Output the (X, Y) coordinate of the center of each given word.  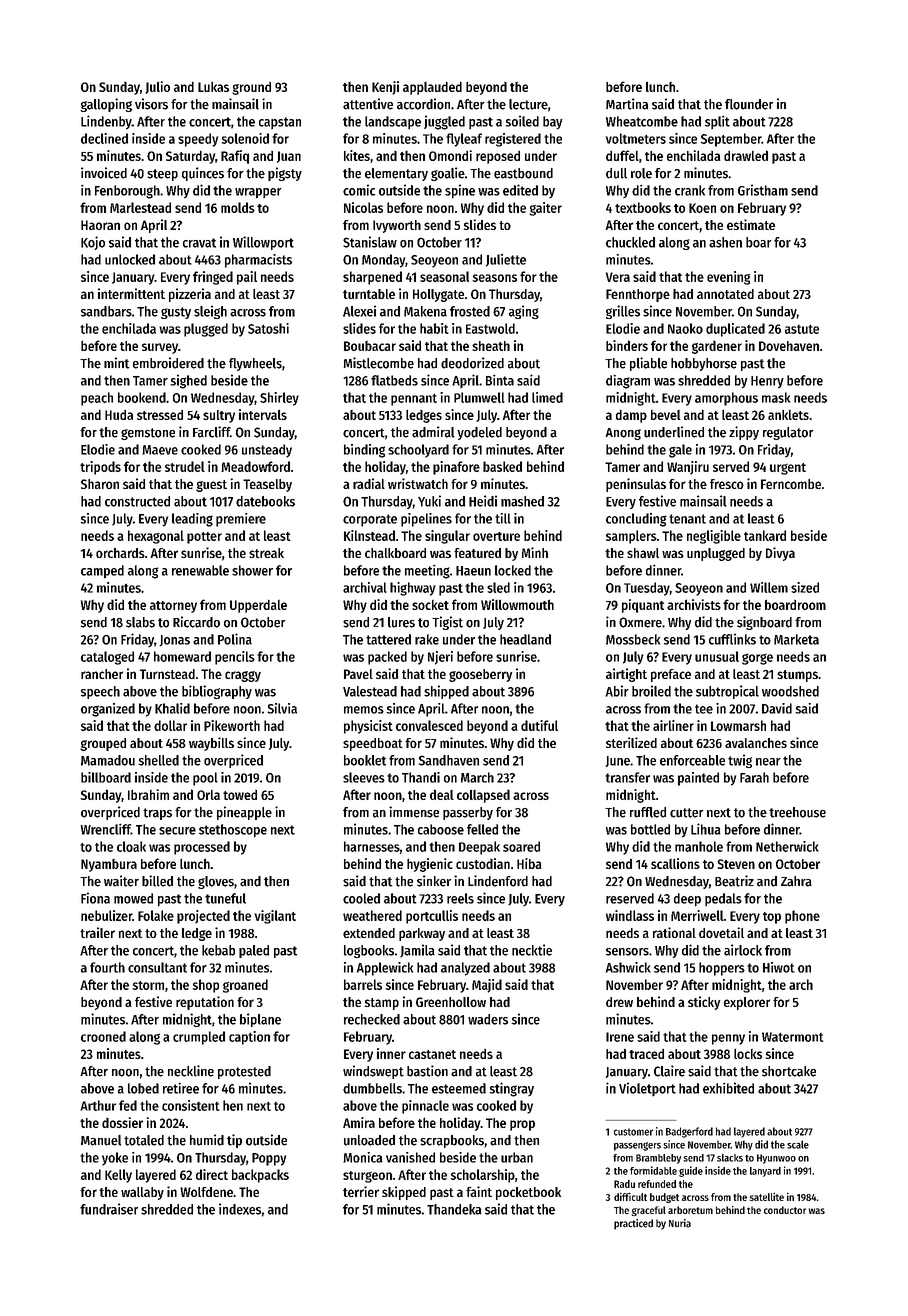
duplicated (735, 330)
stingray (512, 1089)
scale (798, 1144)
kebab (218, 950)
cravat (199, 243)
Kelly (118, 1176)
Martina (627, 104)
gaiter (545, 209)
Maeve (160, 450)
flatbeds (394, 380)
